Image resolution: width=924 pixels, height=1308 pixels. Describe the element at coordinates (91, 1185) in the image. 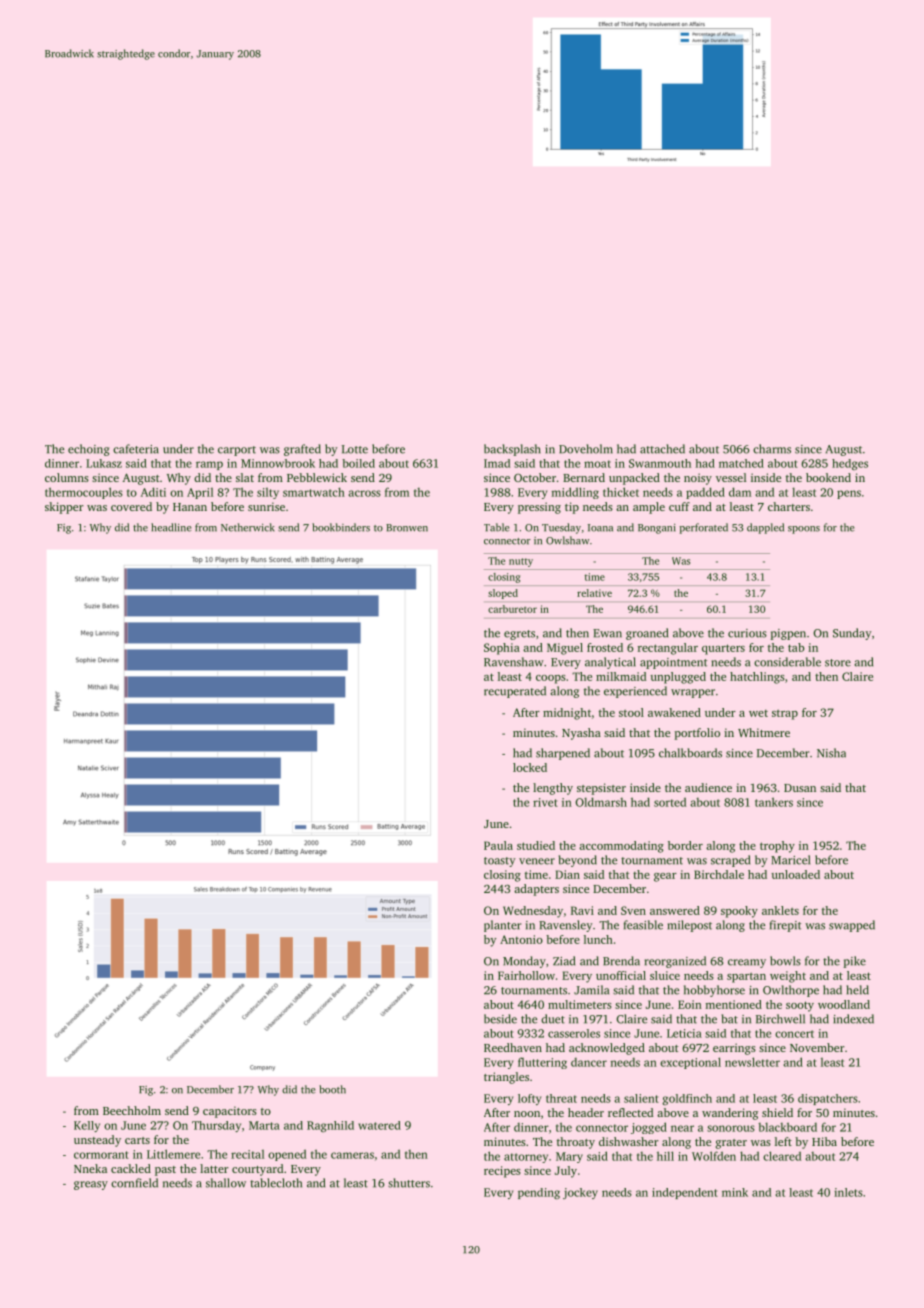

I see `greasy` at that location.
